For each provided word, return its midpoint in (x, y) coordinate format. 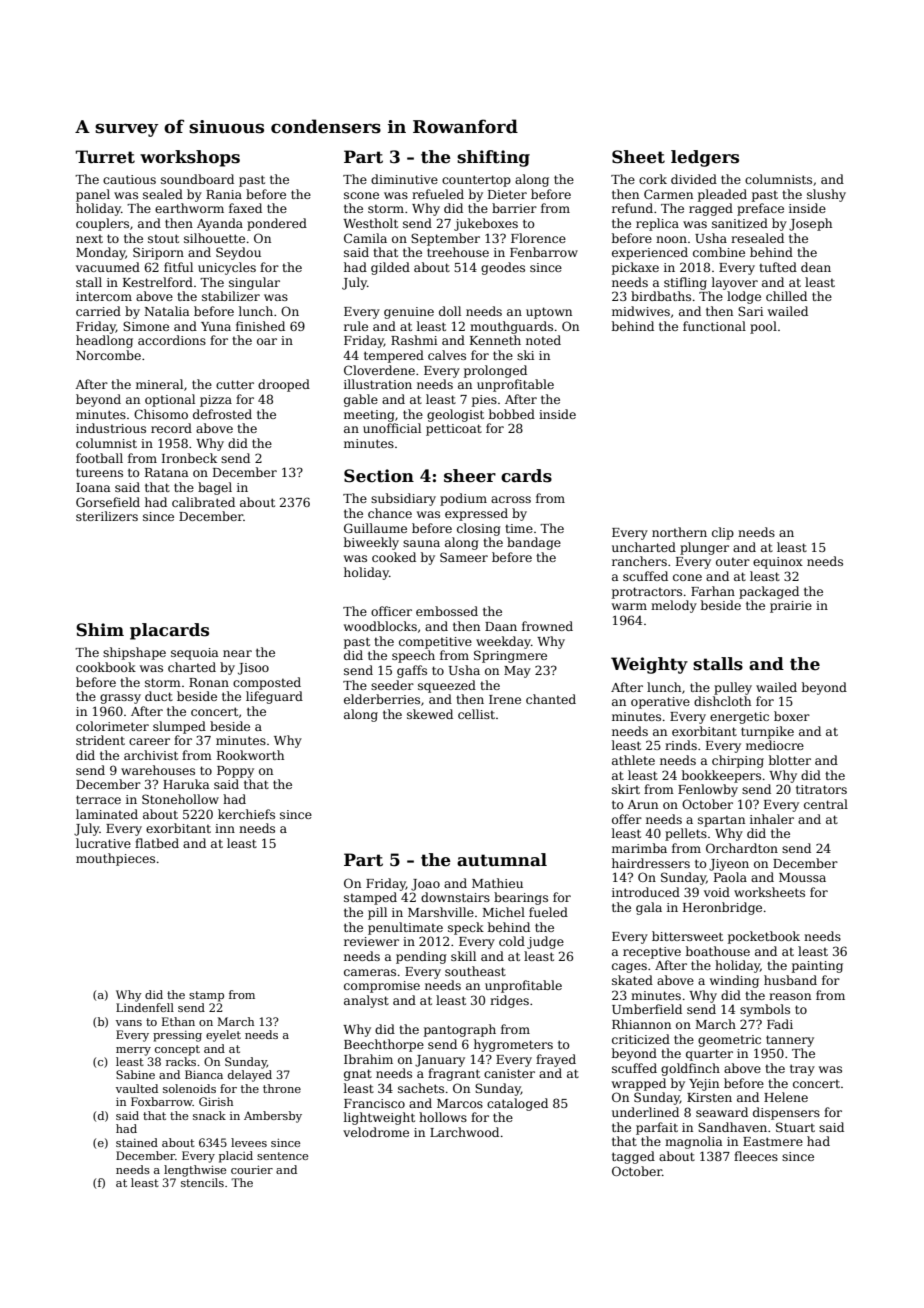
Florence (538, 238)
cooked (394, 557)
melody (674, 606)
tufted (778, 267)
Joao (425, 885)
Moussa (802, 877)
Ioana (93, 487)
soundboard (197, 179)
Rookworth (250, 755)
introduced (646, 892)
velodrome (376, 1132)
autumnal (502, 860)
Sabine (135, 1074)
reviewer (371, 941)
